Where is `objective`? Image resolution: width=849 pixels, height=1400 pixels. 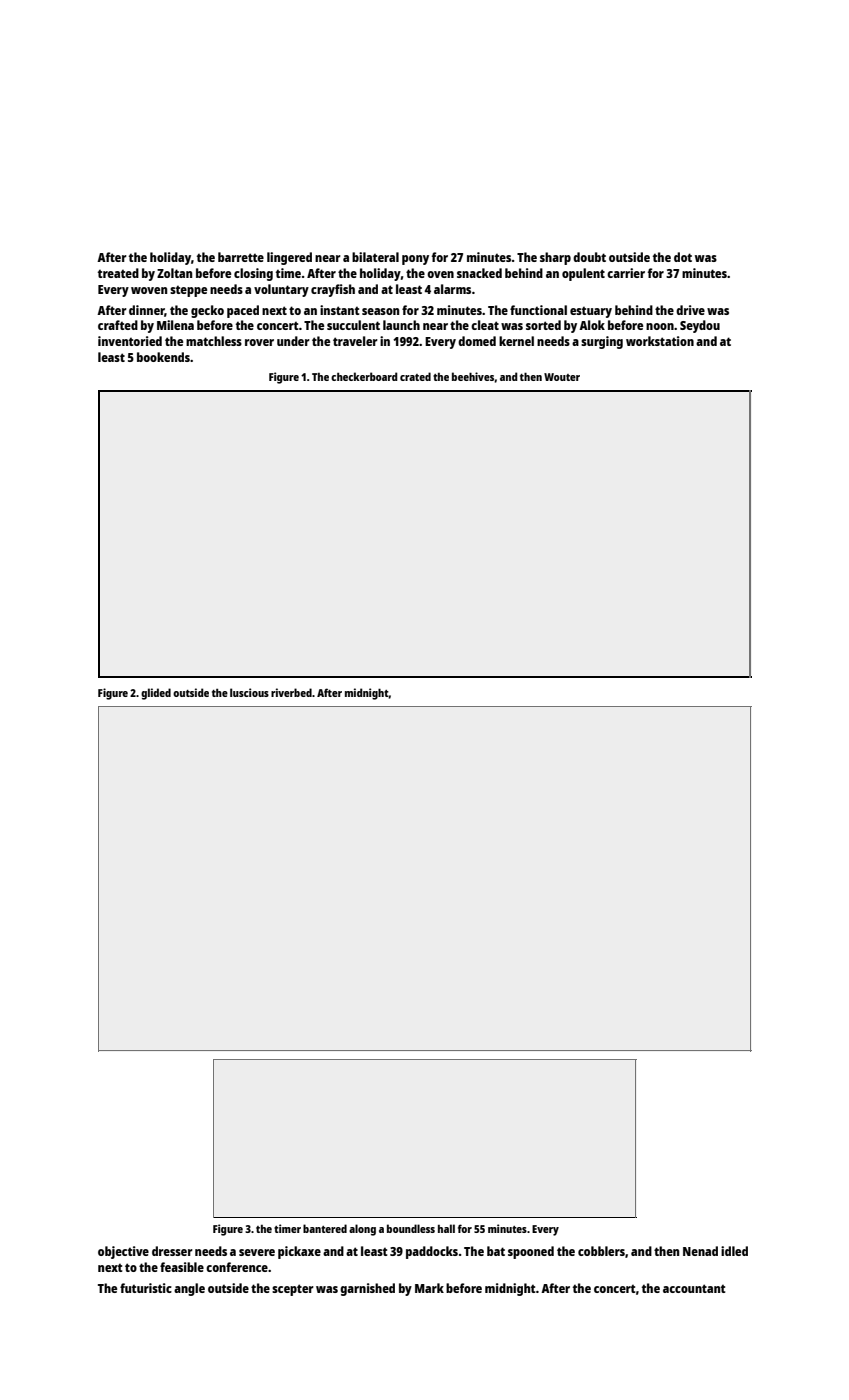 objective is located at coordinates (123, 1252).
